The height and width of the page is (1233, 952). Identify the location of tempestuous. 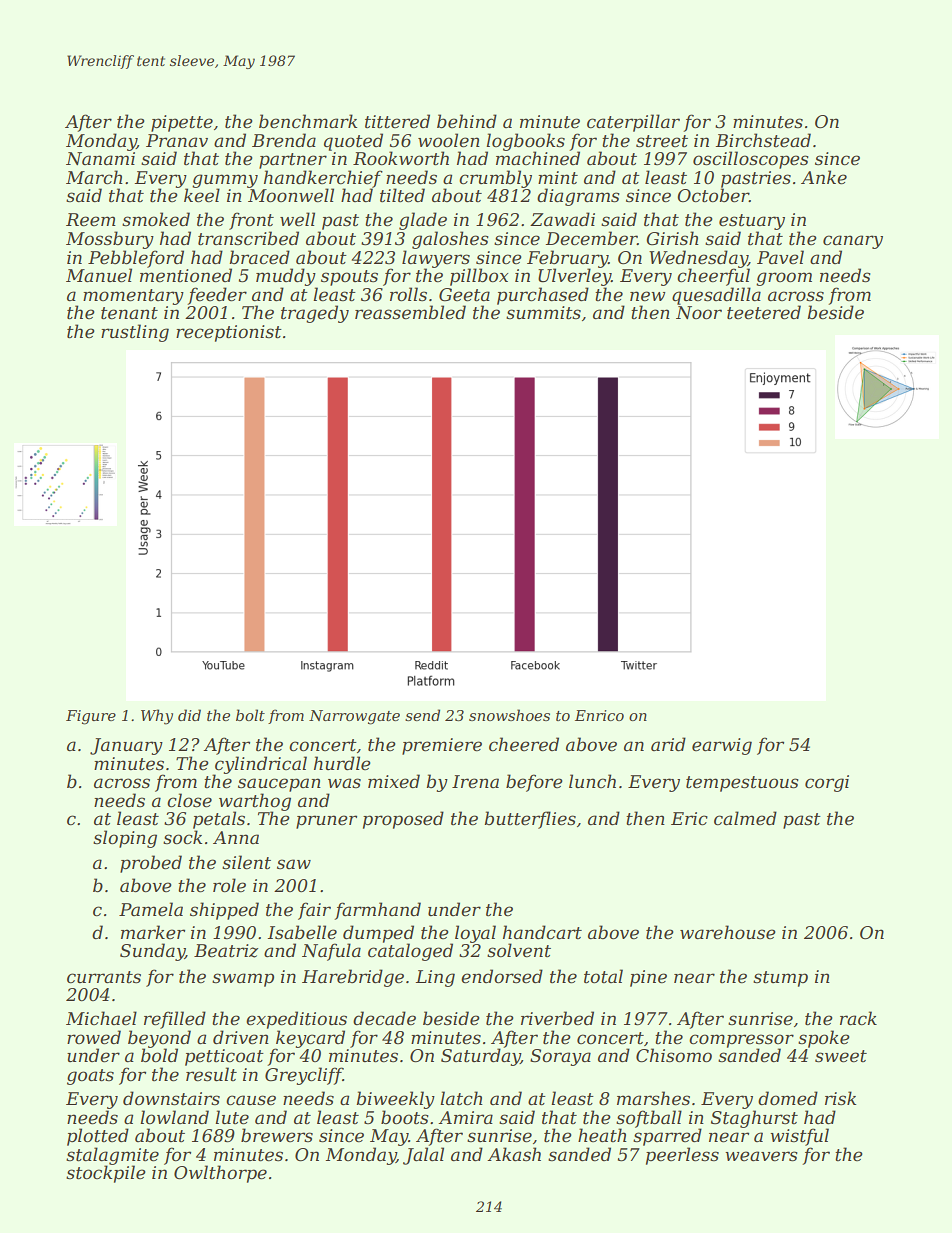
(742, 784).
